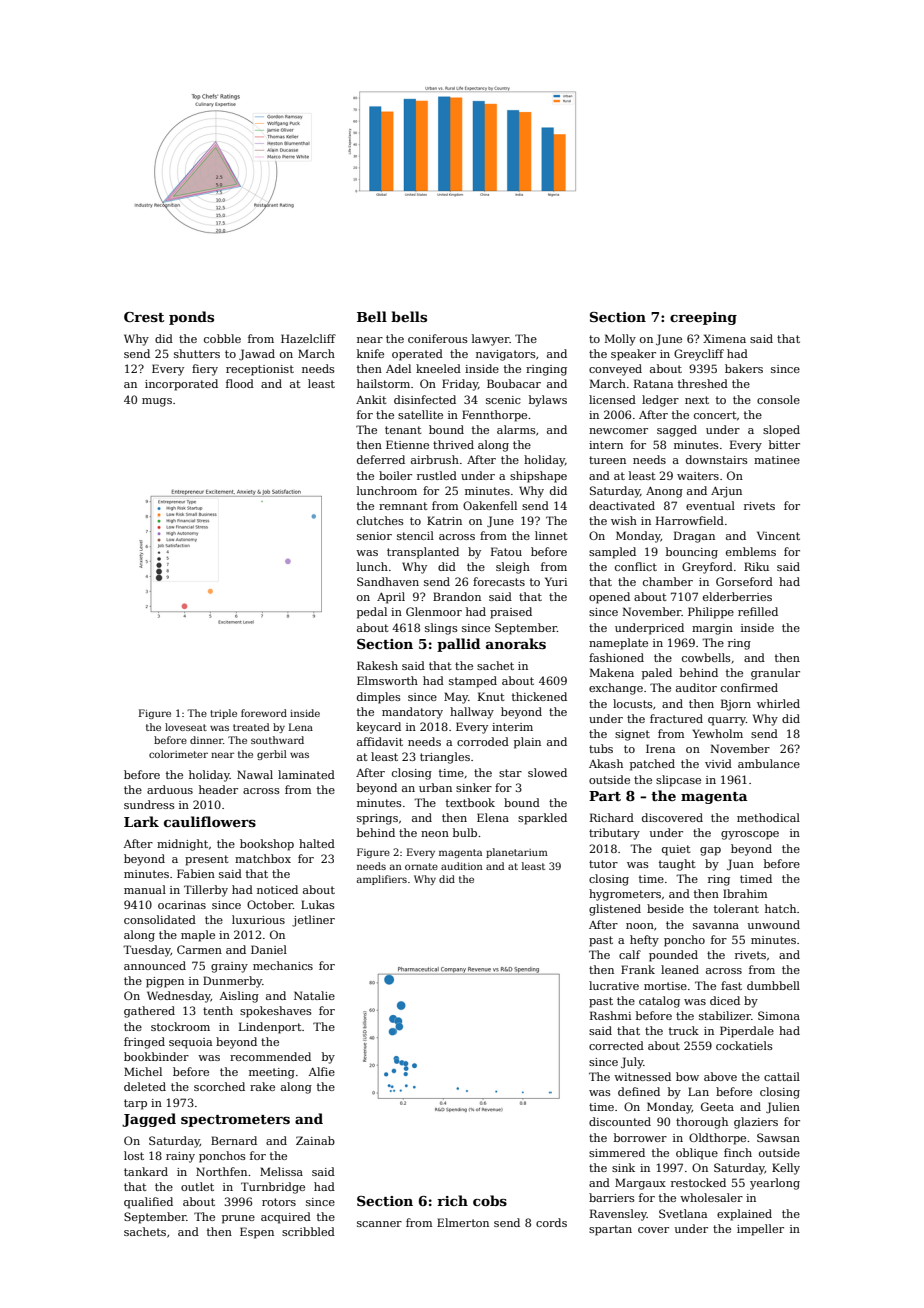 This document has height=1308, width=924. Describe the element at coordinates (148, 1203) in the document. I see `qualified` at that location.
